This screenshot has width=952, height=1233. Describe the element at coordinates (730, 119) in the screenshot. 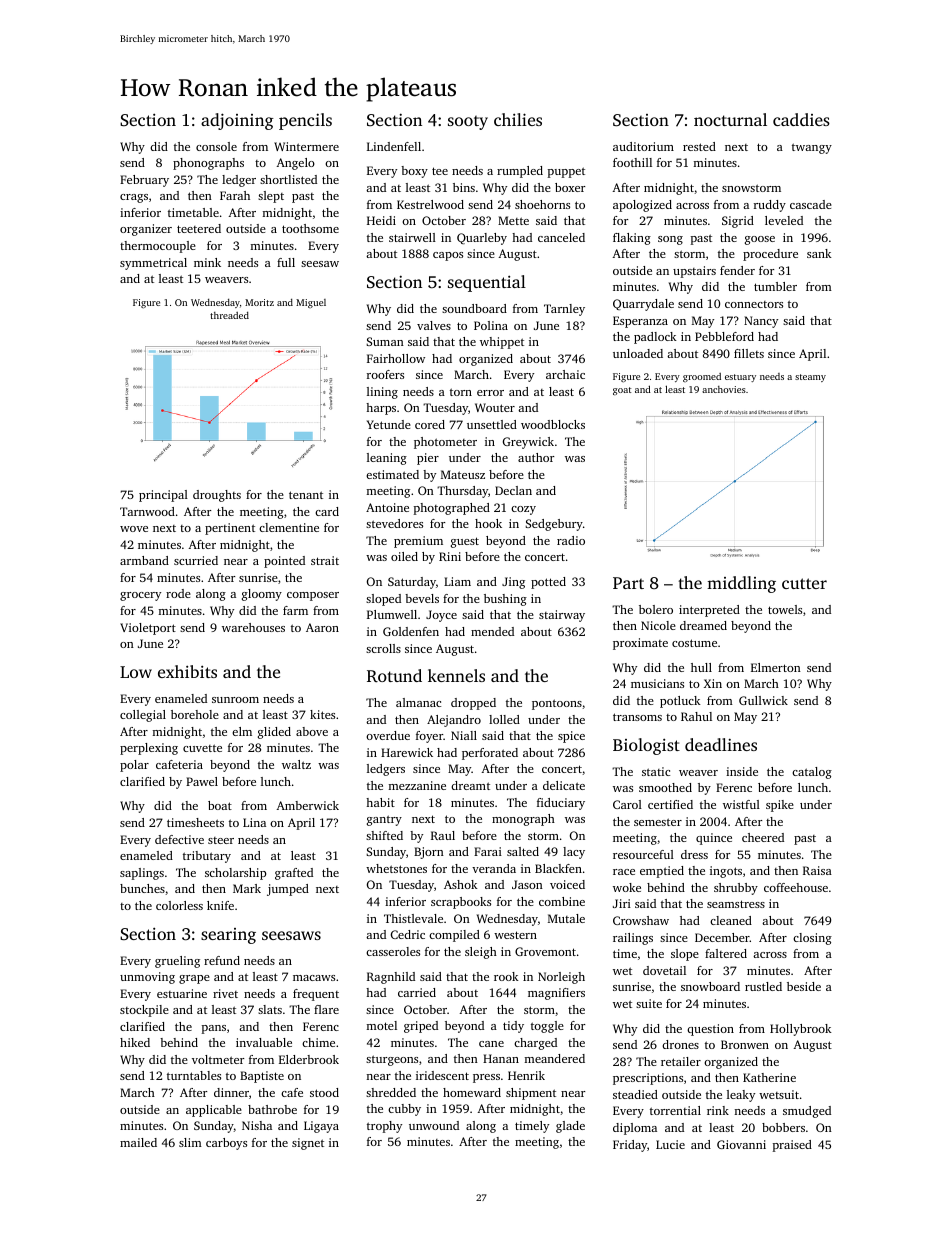

I see `nocturnal` at that location.
